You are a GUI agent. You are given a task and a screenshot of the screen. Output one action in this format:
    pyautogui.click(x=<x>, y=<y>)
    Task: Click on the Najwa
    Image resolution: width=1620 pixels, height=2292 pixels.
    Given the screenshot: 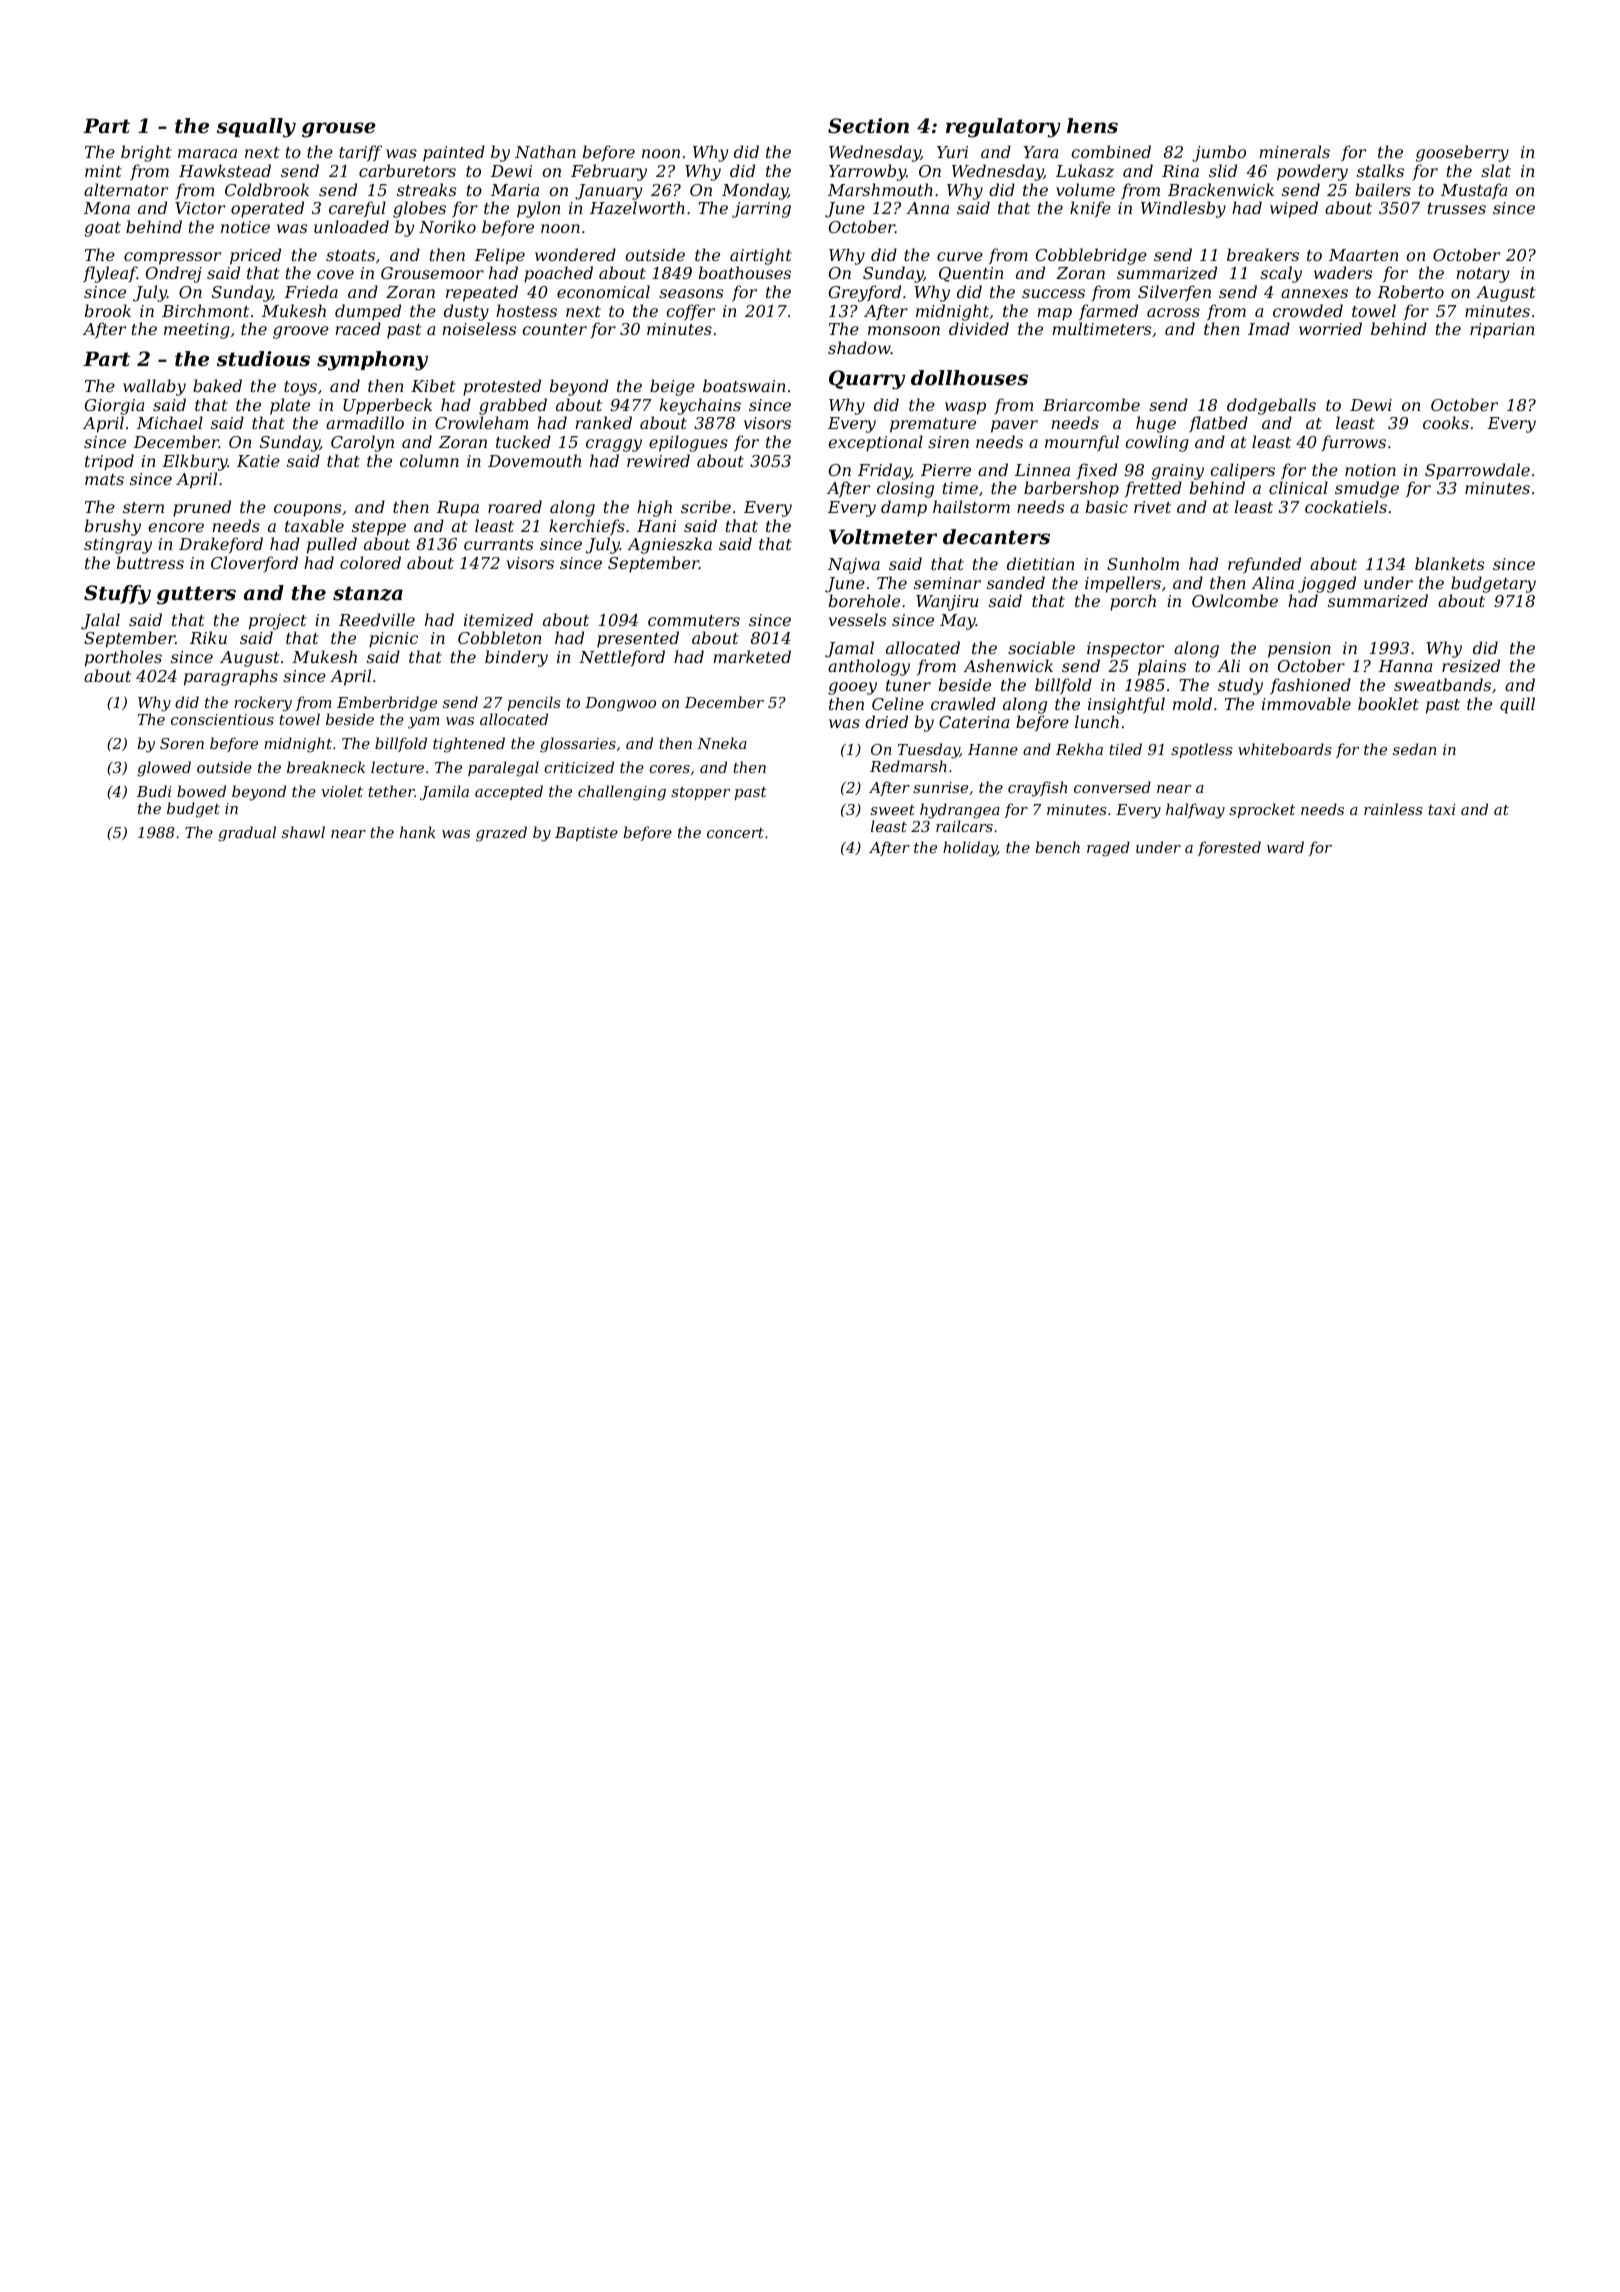 What is the action you would take?
    pyautogui.click(x=854, y=566)
